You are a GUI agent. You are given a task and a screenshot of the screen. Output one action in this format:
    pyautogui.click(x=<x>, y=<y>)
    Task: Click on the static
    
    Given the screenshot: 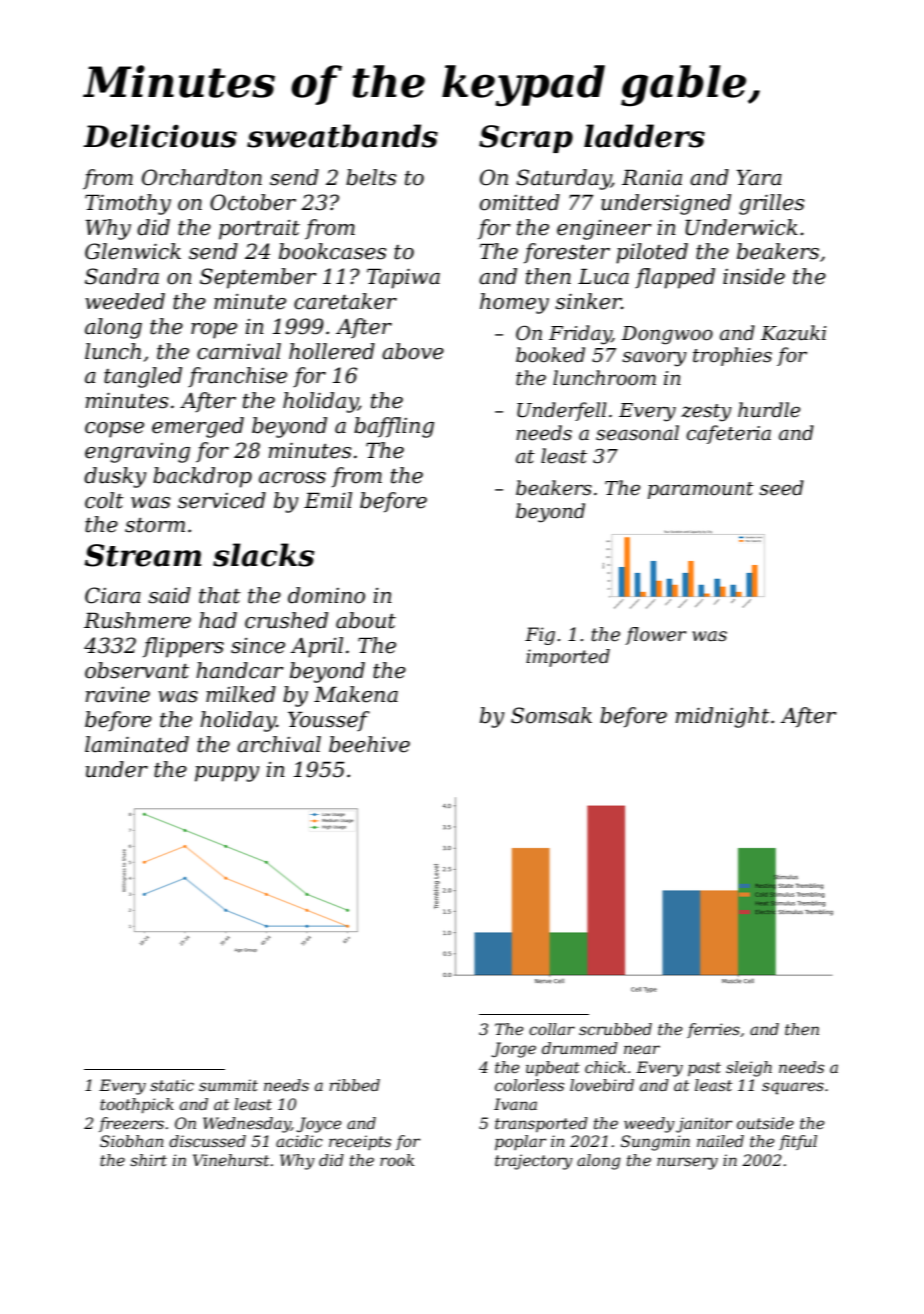 What is the action you would take?
    pyautogui.click(x=172, y=1085)
